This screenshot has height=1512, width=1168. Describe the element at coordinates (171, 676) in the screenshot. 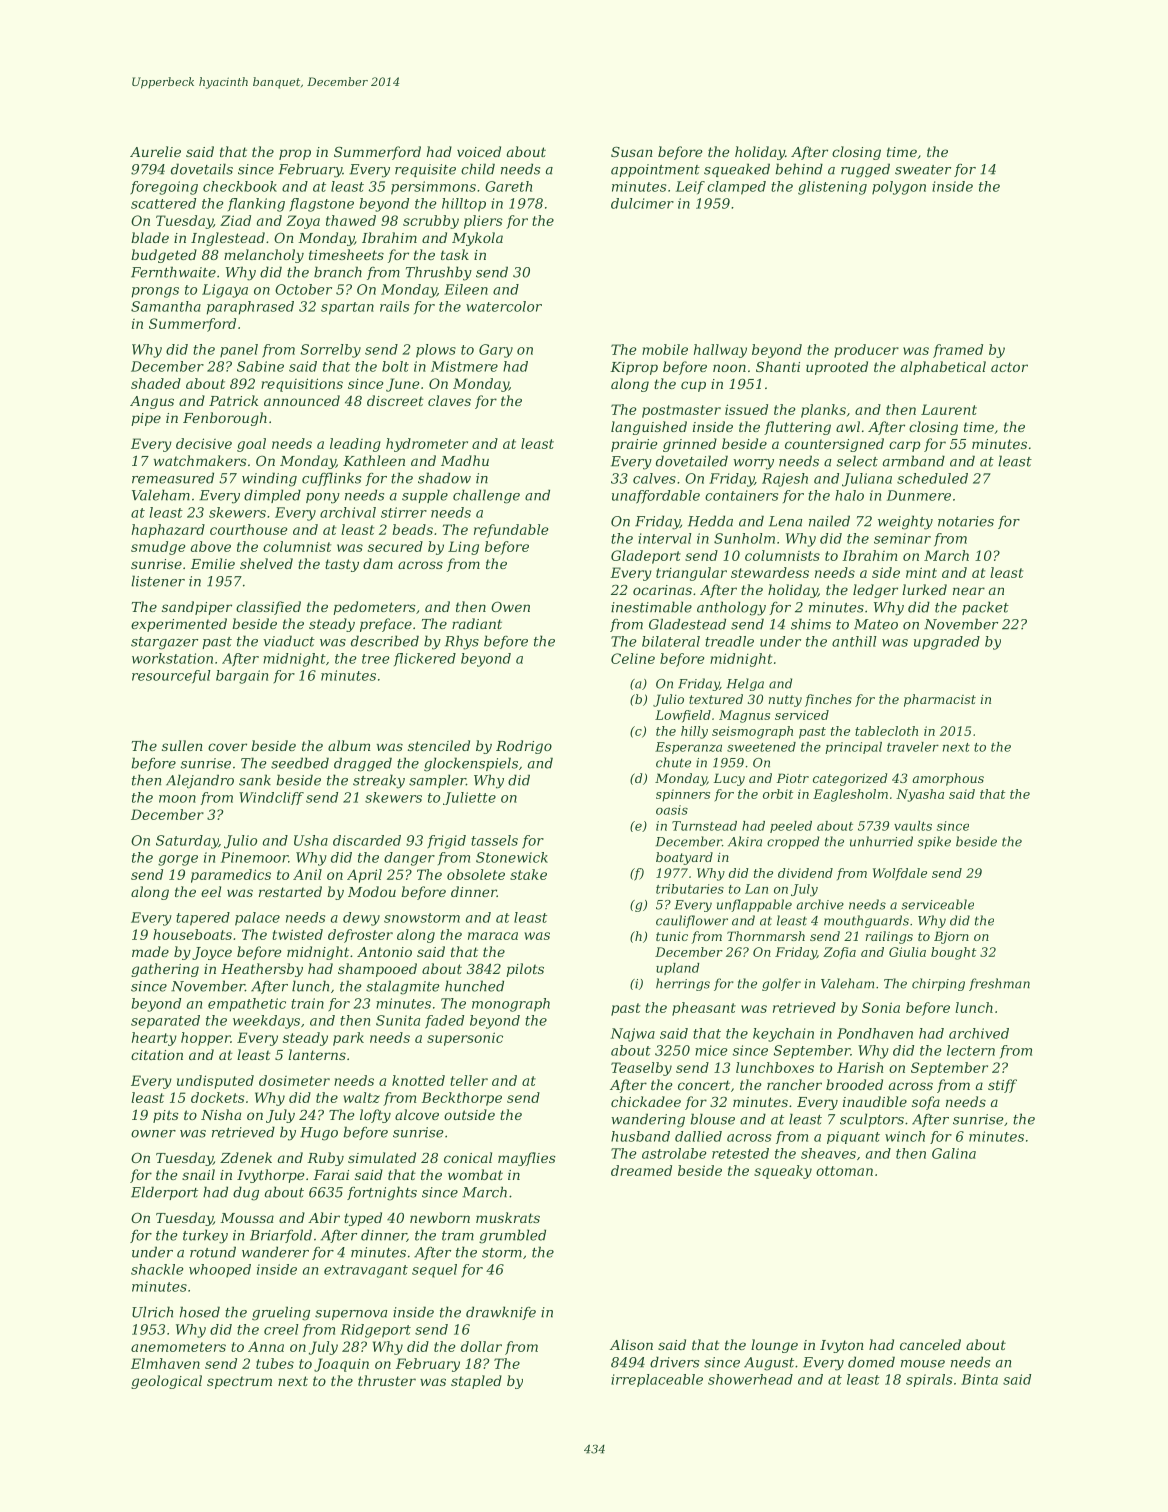

I see `resourceful` at that location.
